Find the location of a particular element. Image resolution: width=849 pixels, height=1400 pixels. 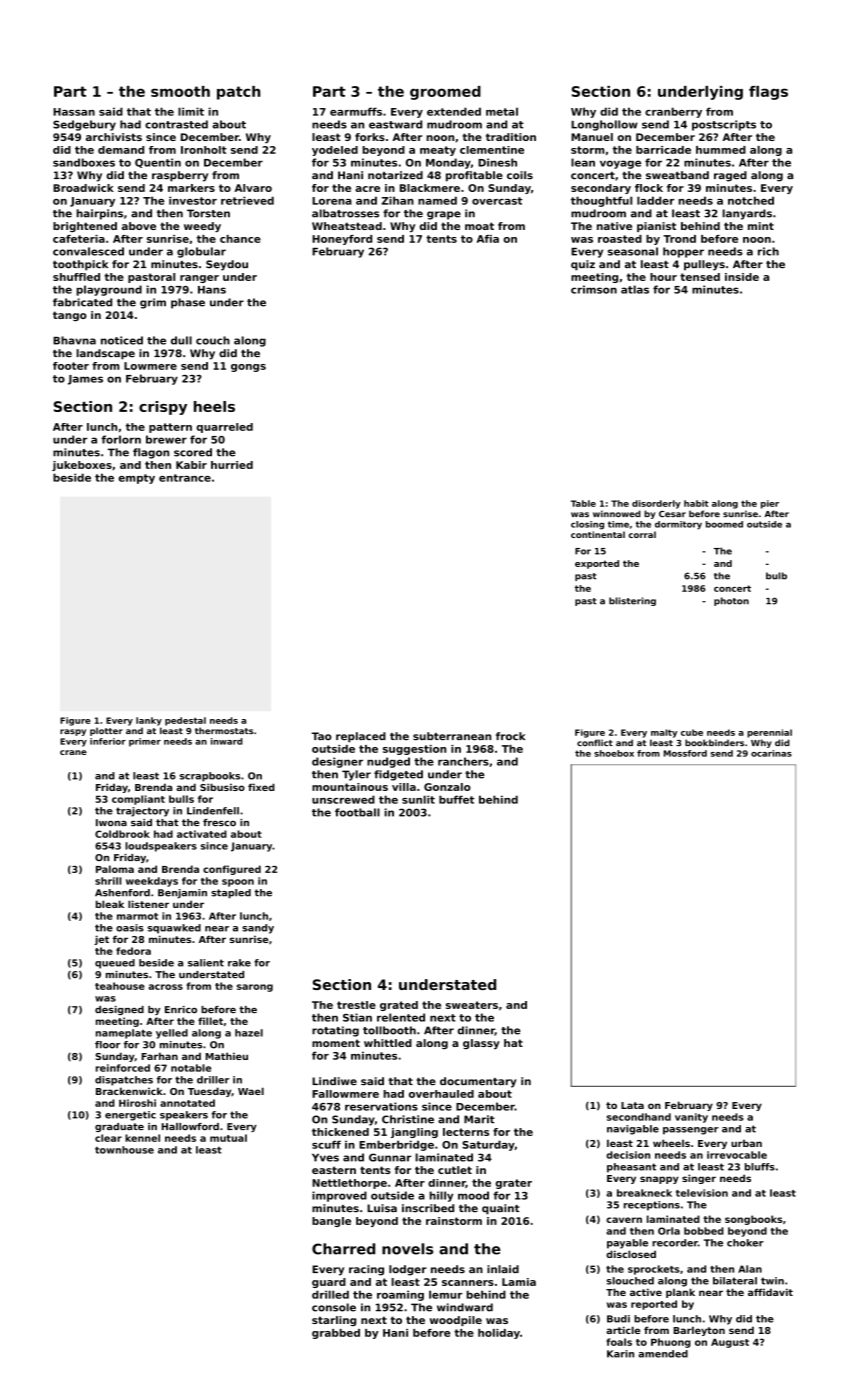

football is located at coordinates (357, 812).
